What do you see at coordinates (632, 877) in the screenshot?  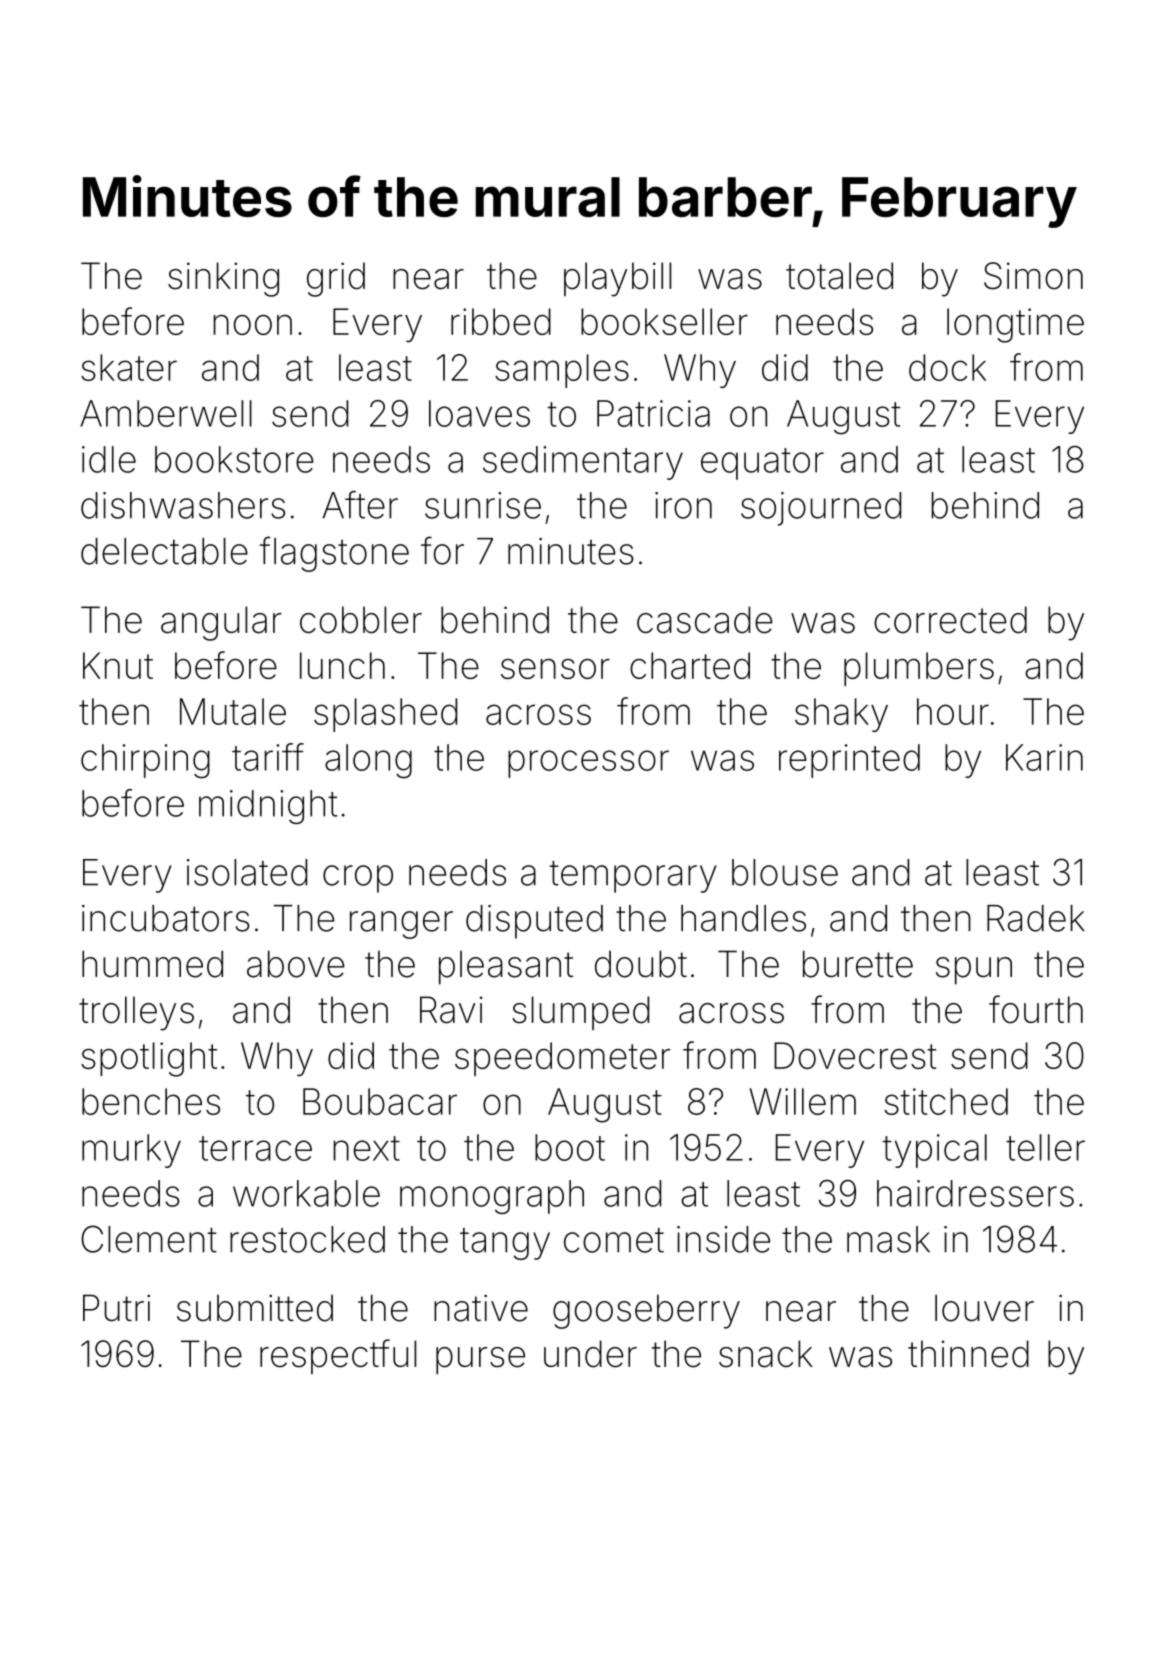 I see `temporary` at bounding box center [632, 877].
